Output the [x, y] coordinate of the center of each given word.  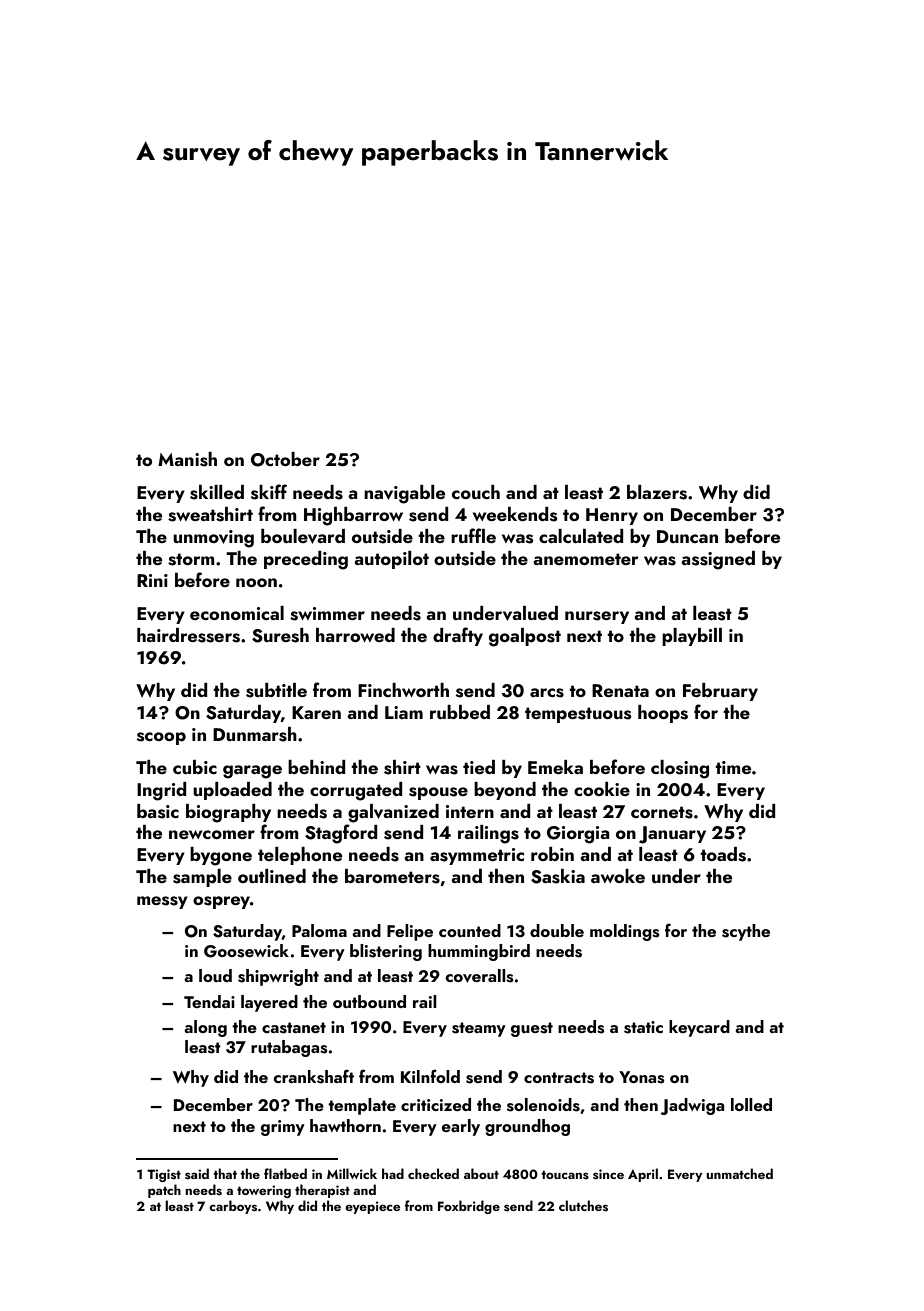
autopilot [391, 560]
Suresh [280, 635]
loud [215, 975]
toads [723, 854]
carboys [233, 1207]
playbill [692, 637]
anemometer [586, 559]
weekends [515, 514]
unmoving [213, 539]
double [557, 930]
